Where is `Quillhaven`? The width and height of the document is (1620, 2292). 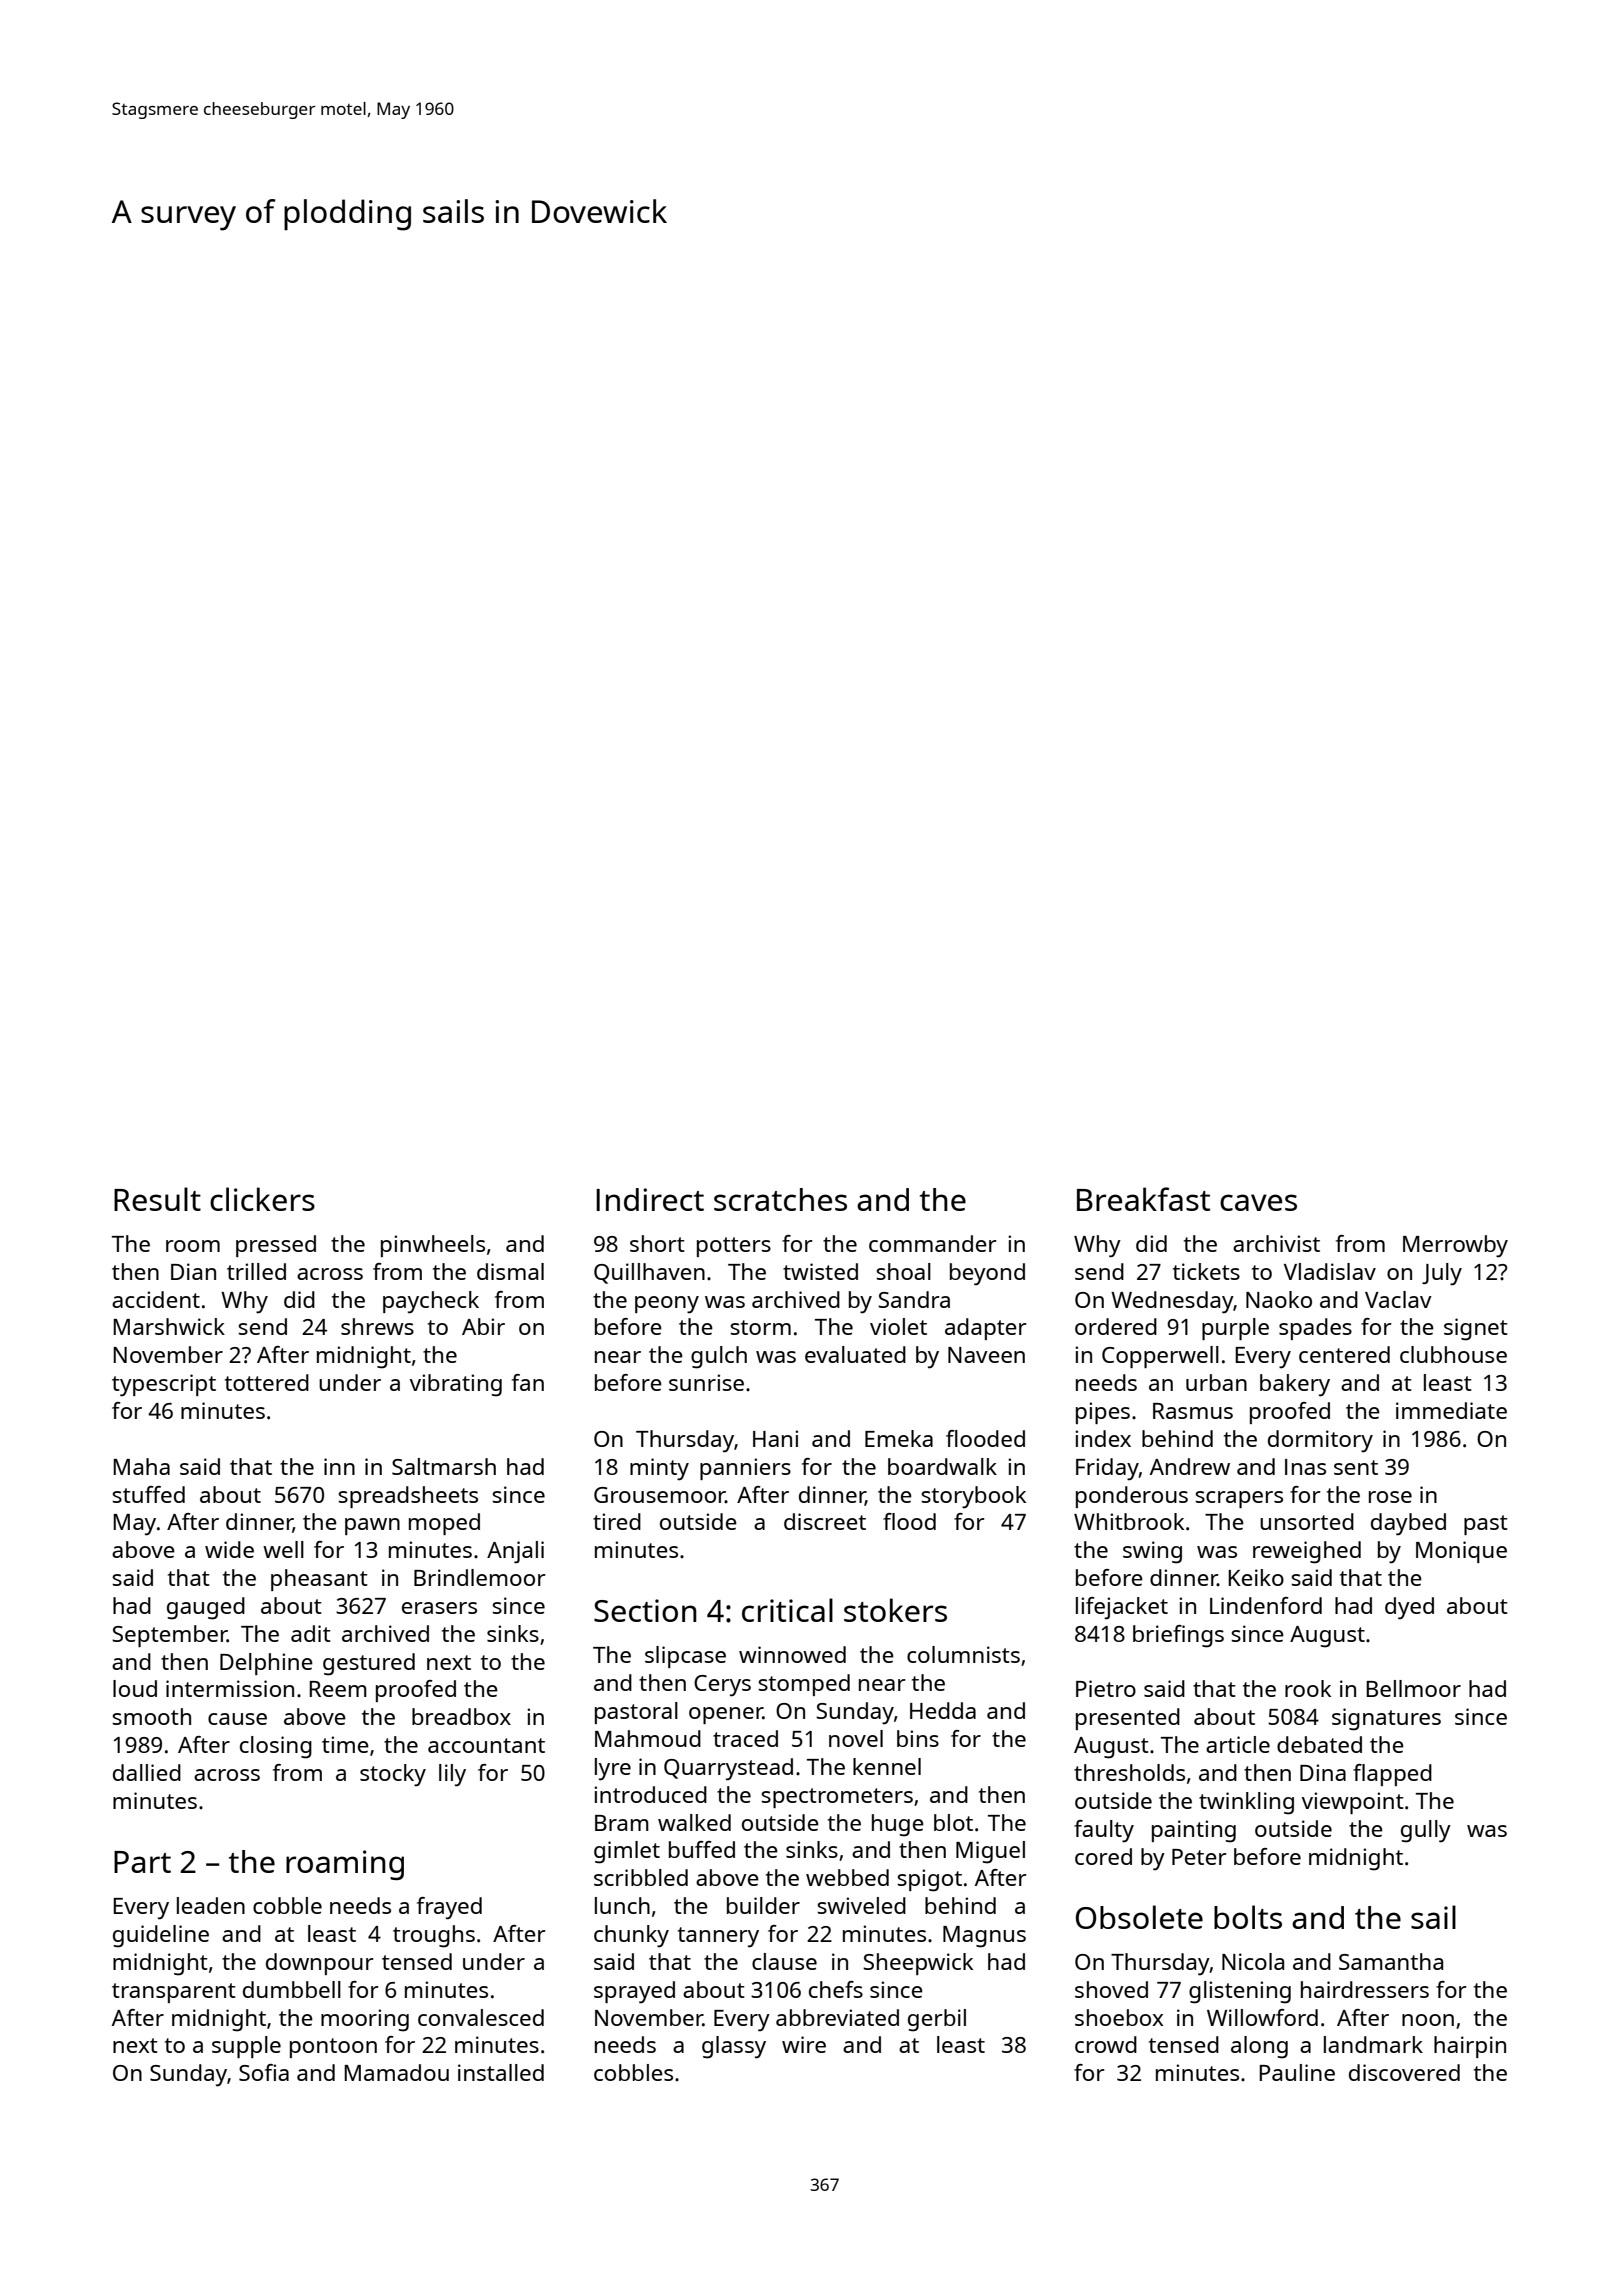 Quillhaven is located at coordinates (649, 1273).
